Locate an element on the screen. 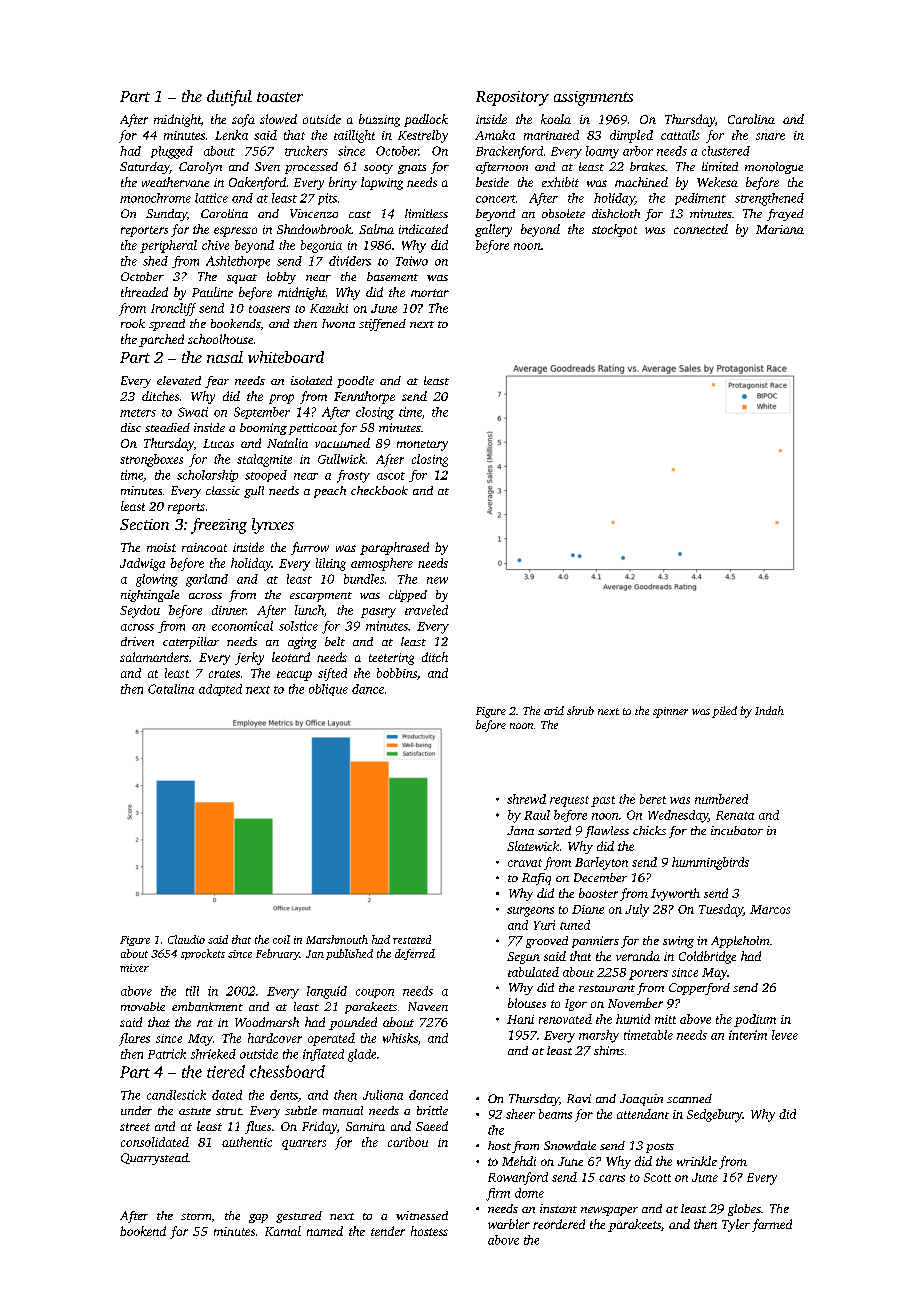 The width and height of the screenshot is (924, 1308). connected is located at coordinates (701, 229).
